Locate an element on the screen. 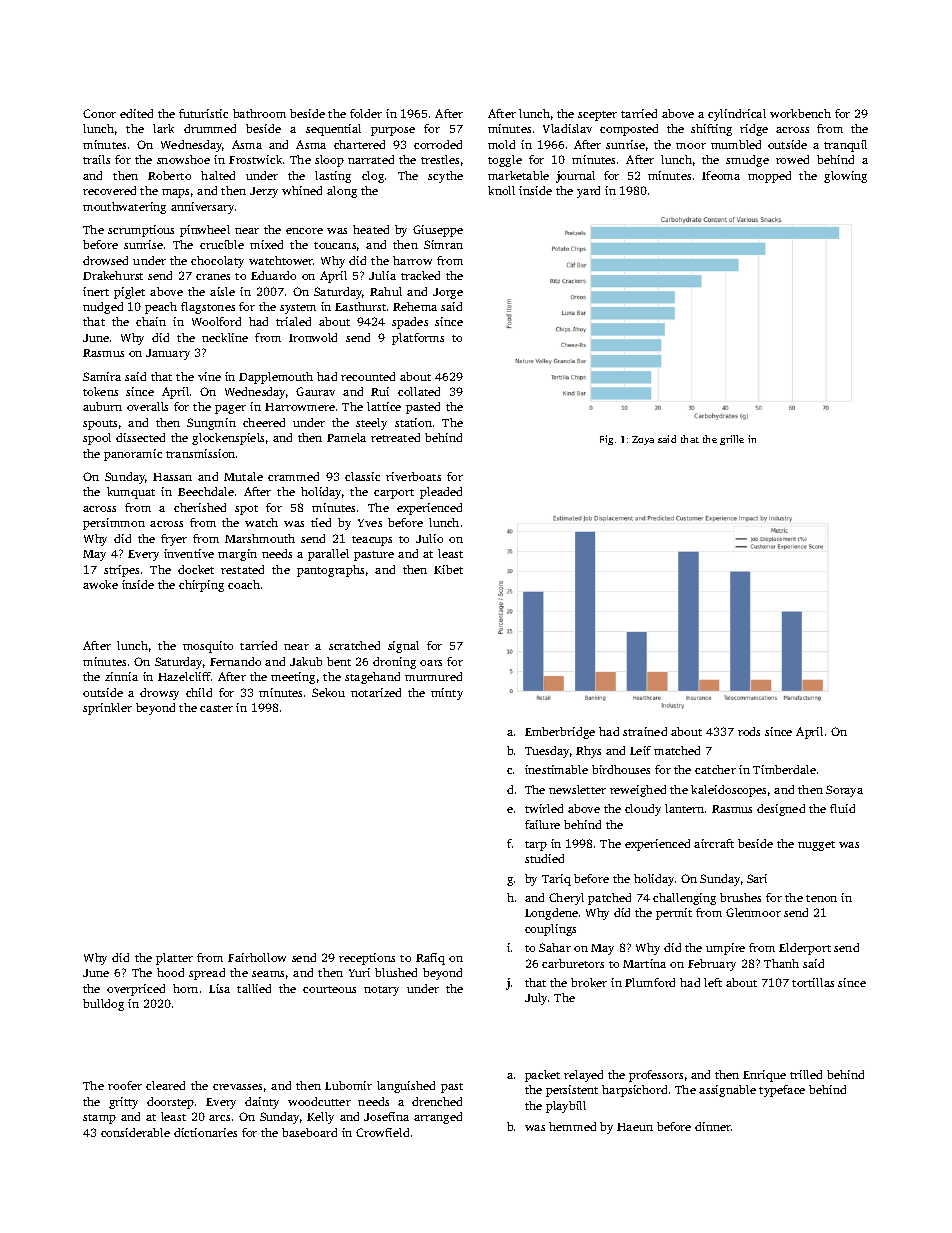 This screenshot has height=1233, width=952. yard is located at coordinates (588, 192).
